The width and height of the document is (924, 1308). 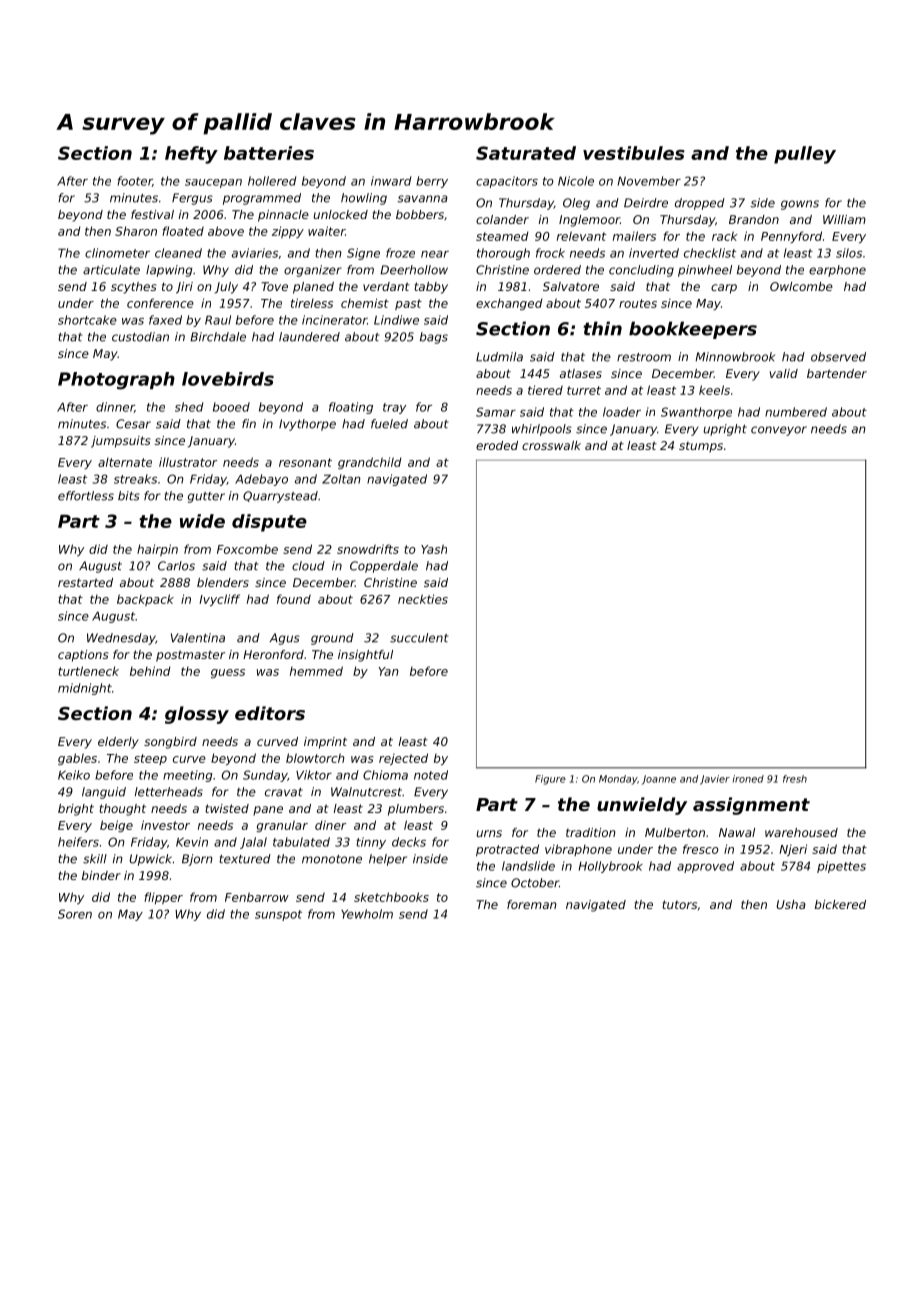 What do you see at coordinates (280, 497) in the document?
I see `Quarrystead` at bounding box center [280, 497].
